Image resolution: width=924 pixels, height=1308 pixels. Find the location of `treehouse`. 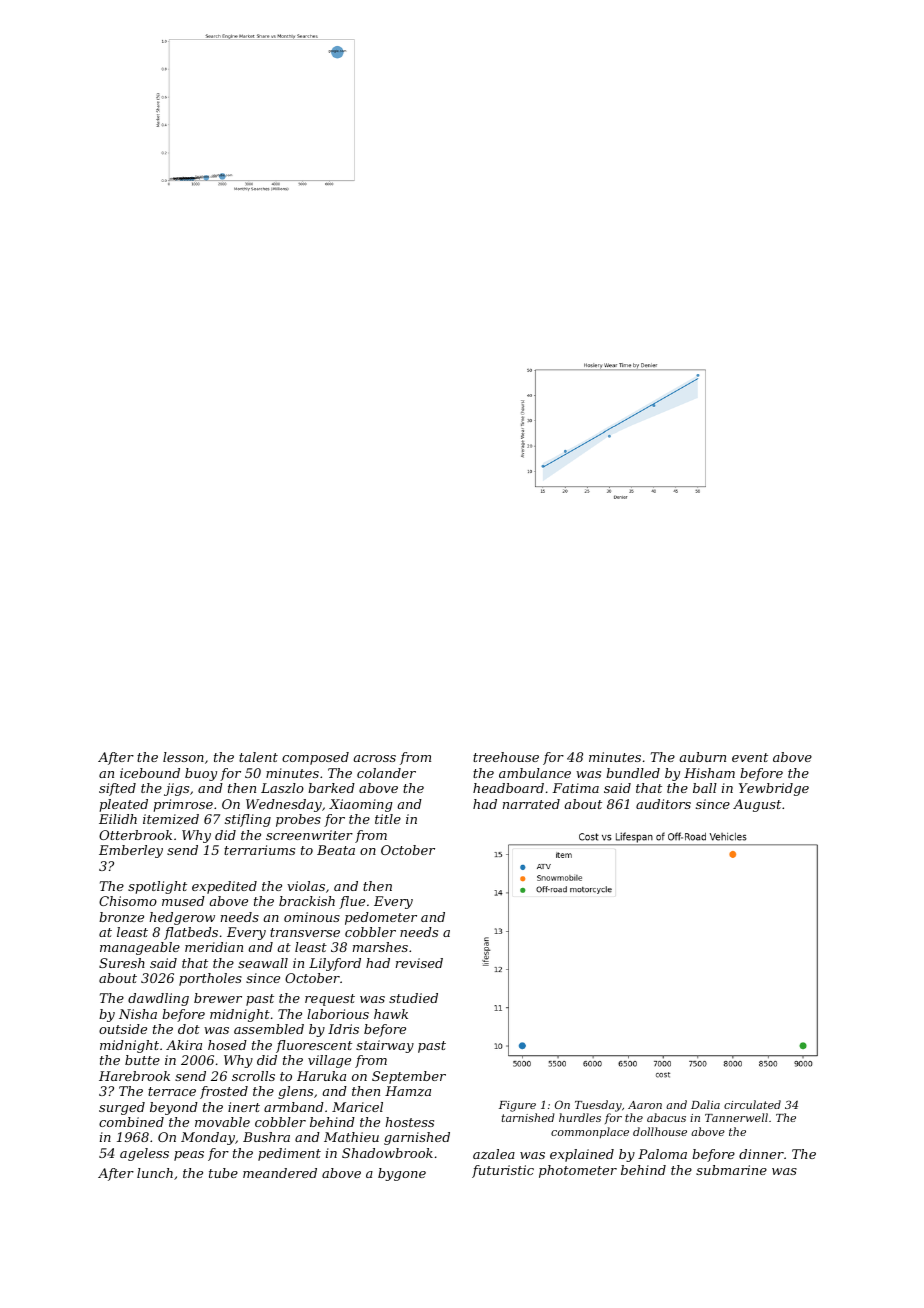

treehouse is located at coordinates (506, 757).
